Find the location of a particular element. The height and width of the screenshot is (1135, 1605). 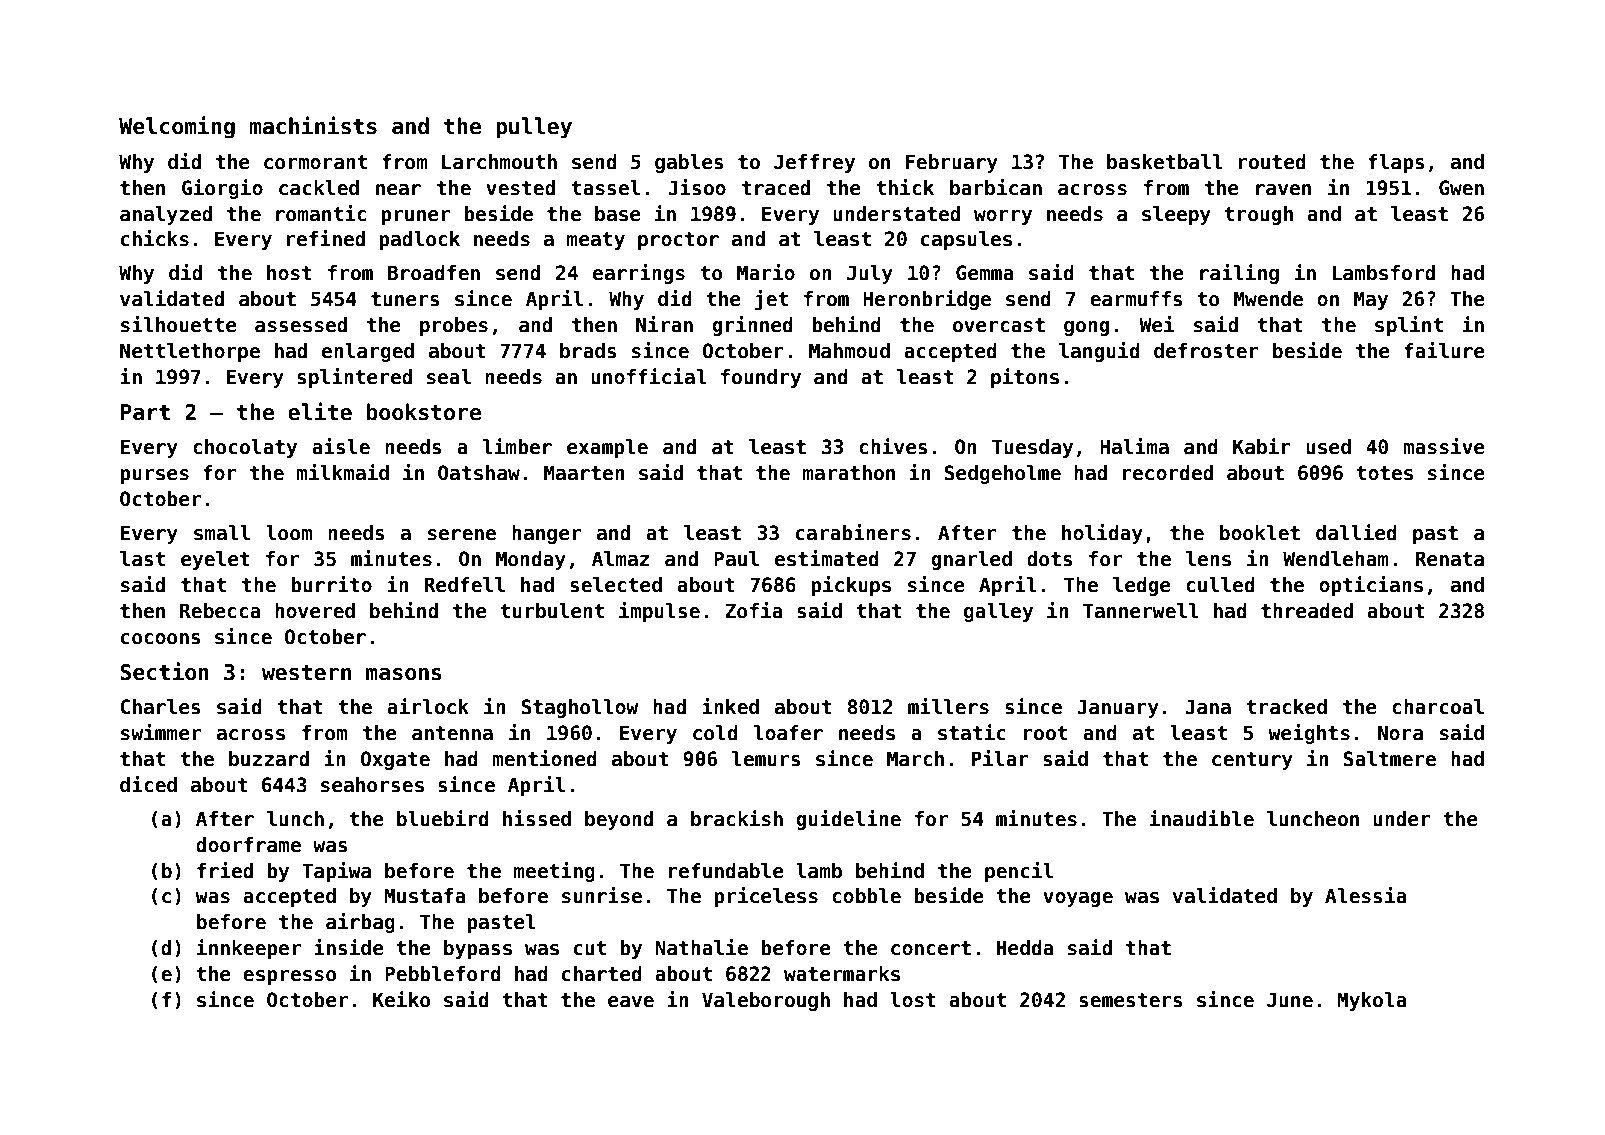

July is located at coordinates (870, 274).
